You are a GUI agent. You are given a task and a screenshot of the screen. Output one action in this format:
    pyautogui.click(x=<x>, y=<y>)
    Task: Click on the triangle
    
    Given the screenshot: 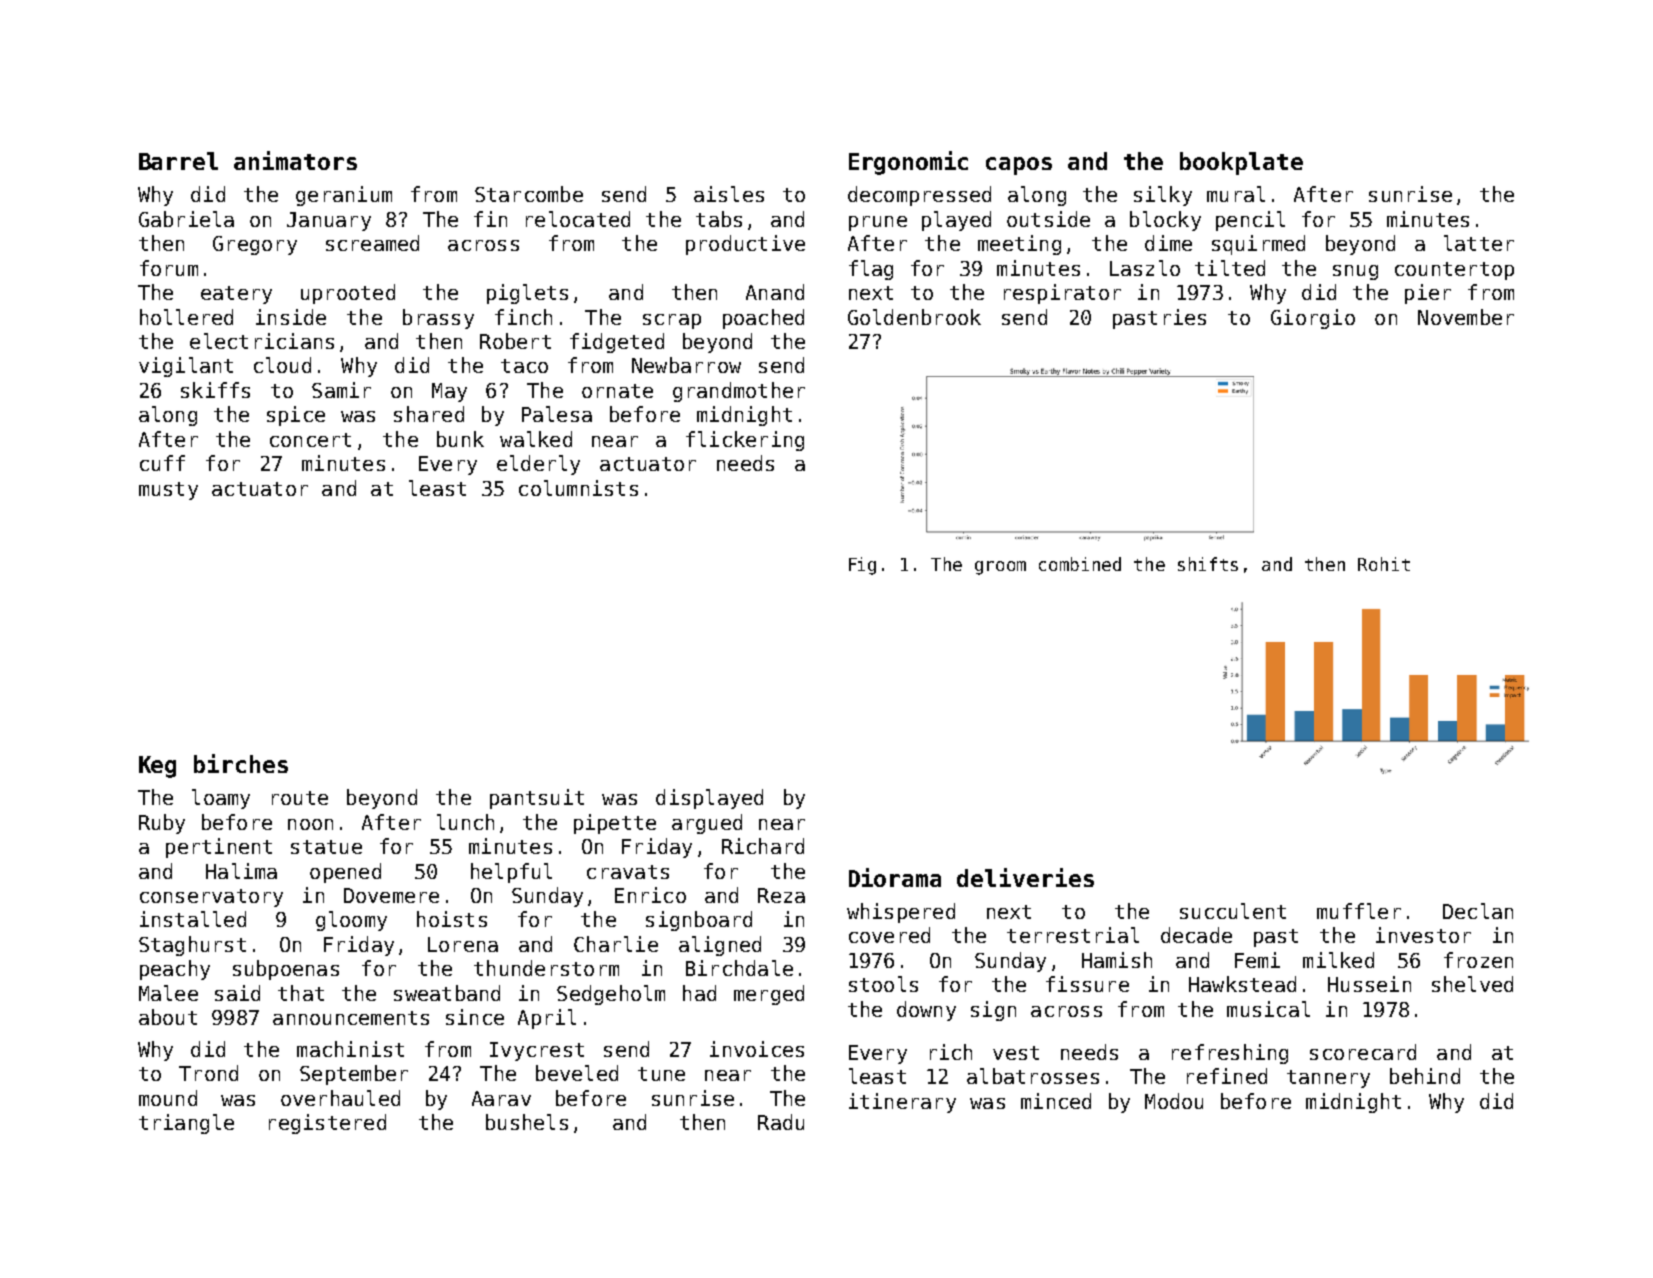 What is the action you would take?
    pyautogui.click(x=186, y=1124)
